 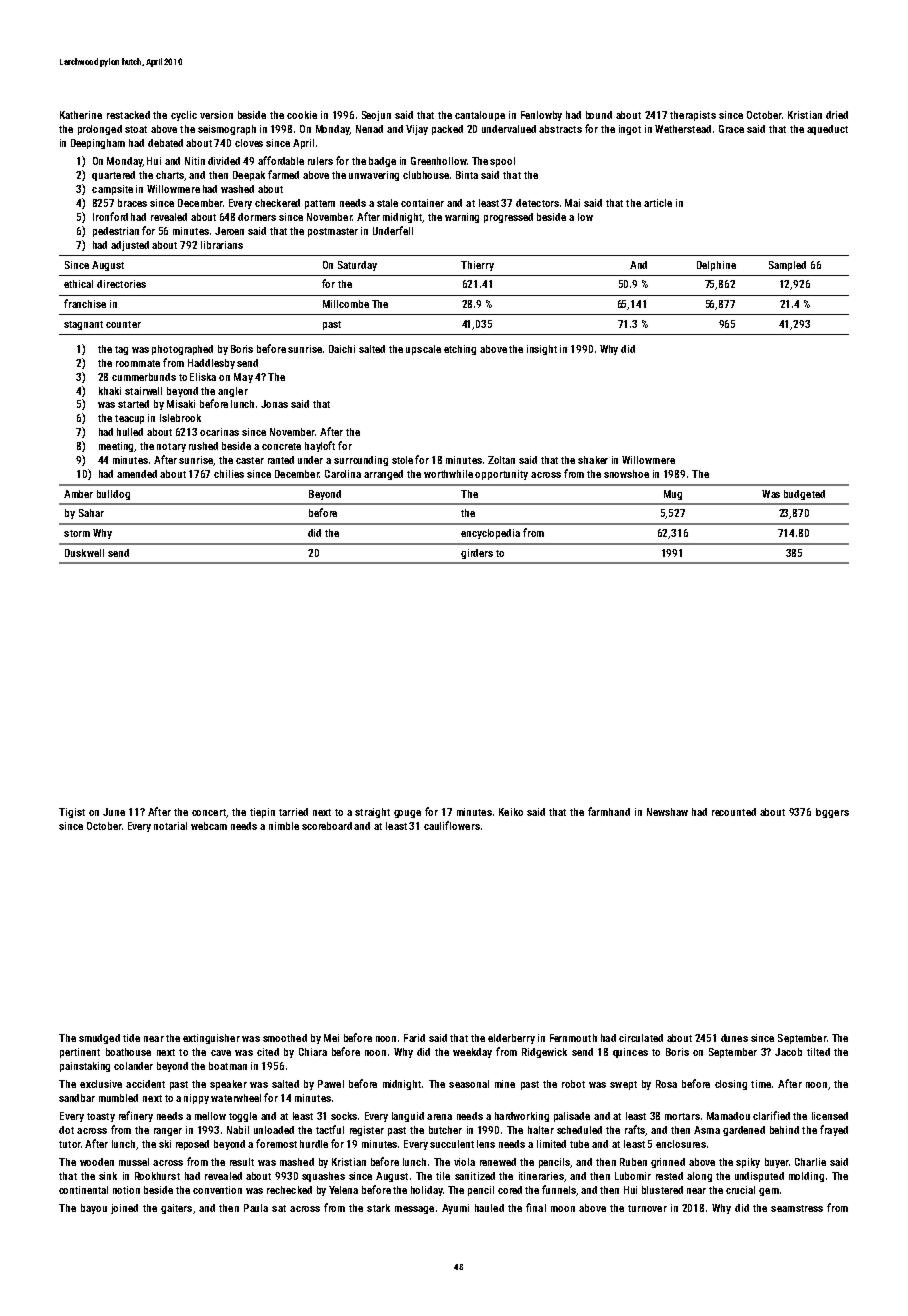 I want to click on Keiko, so click(x=511, y=812).
